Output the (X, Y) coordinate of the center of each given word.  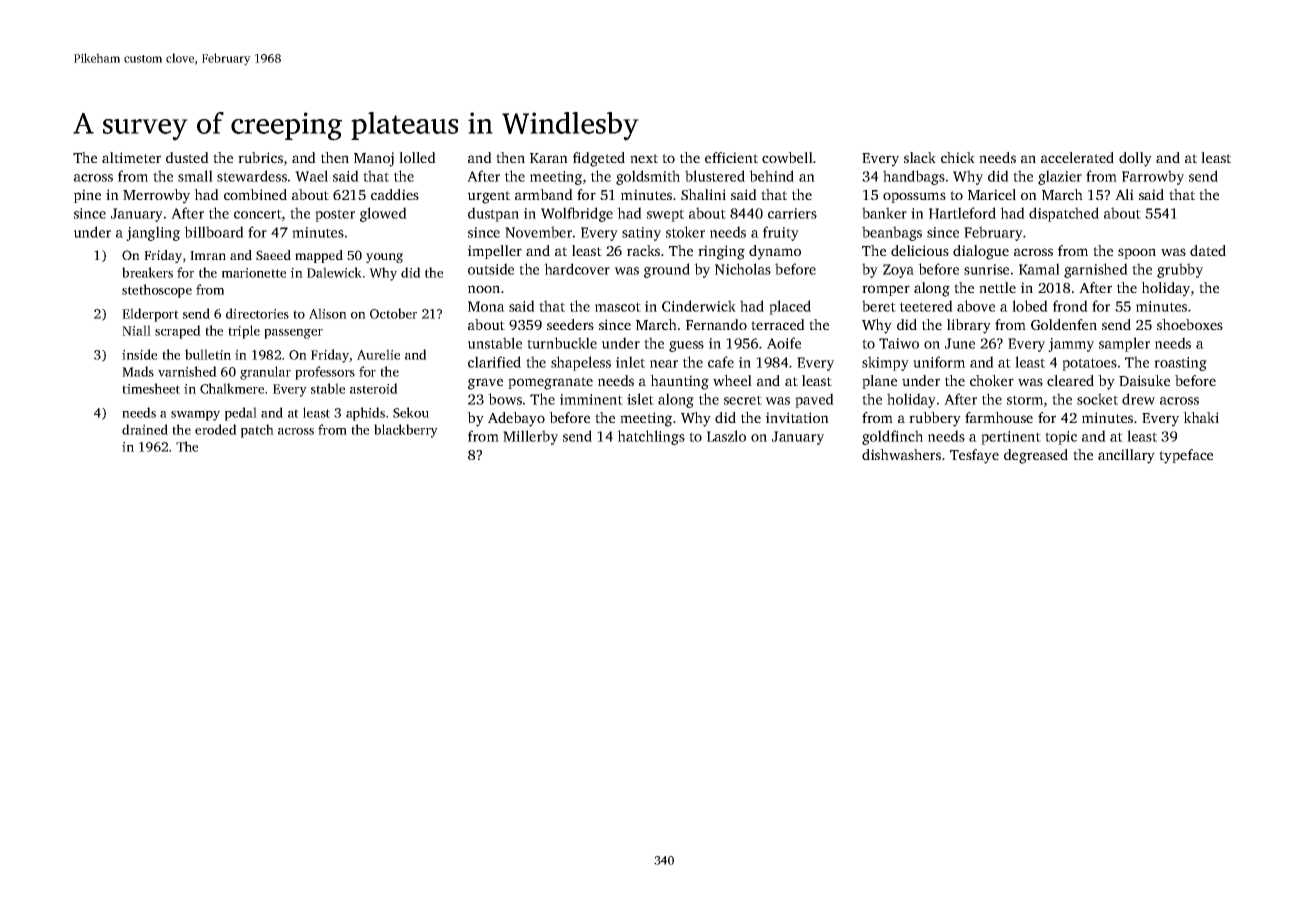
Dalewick (334, 272)
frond (1070, 306)
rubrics (260, 157)
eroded (216, 429)
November (538, 232)
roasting (1180, 364)
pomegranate (550, 383)
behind (771, 176)
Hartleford (962, 213)
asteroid (374, 388)
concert (258, 214)
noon (484, 289)
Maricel (992, 194)
